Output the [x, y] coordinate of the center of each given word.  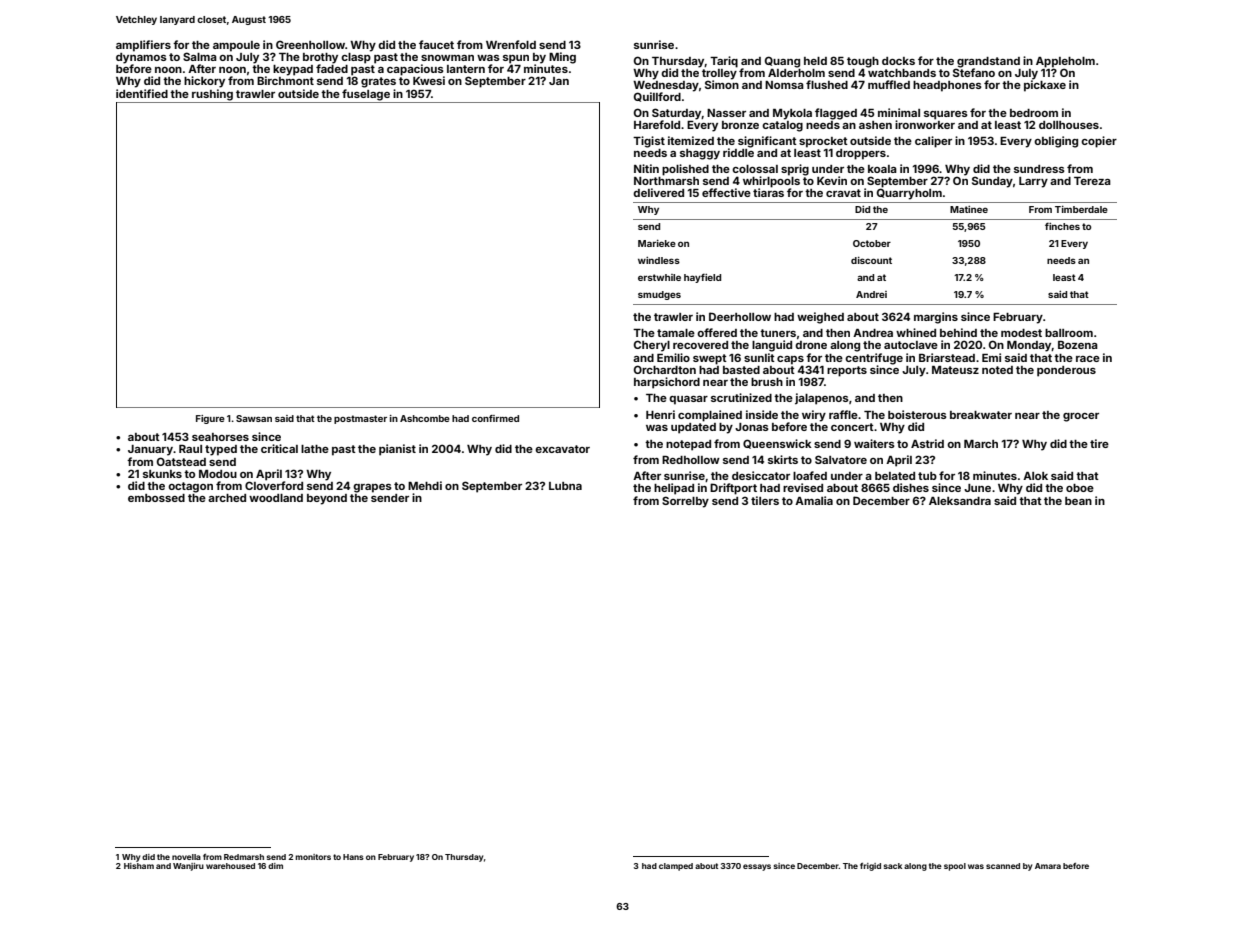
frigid [870, 867]
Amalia [814, 500]
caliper [933, 142]
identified [142, 93]
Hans [353, 857]
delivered [658, 192]
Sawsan [254, 418]
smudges [659, 295]
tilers [765, 500]
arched [227, 498]
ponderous [1066, 371]
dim [275, 866]
